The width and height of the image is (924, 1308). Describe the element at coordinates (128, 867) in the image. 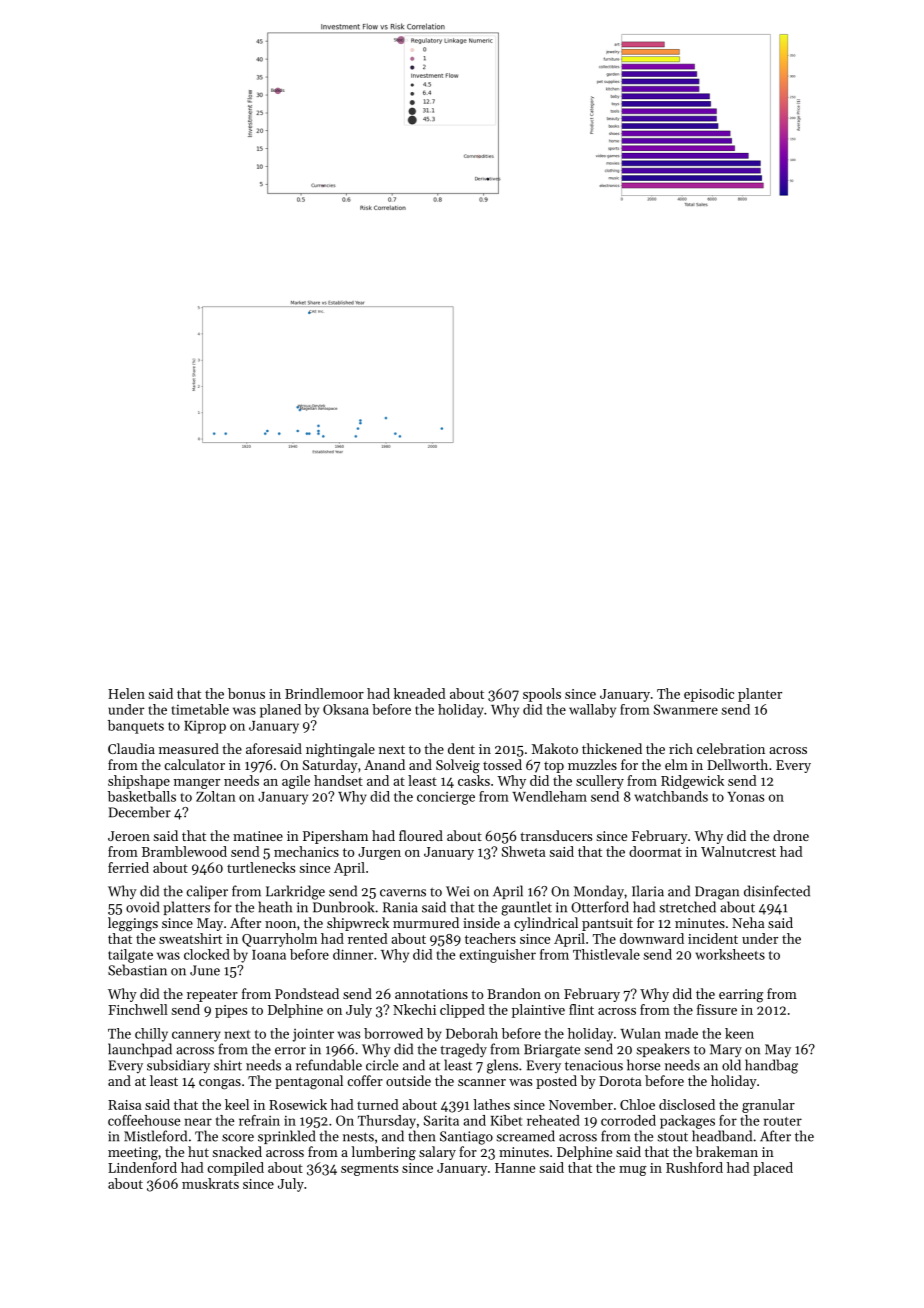

I see `ferried` at that location.
